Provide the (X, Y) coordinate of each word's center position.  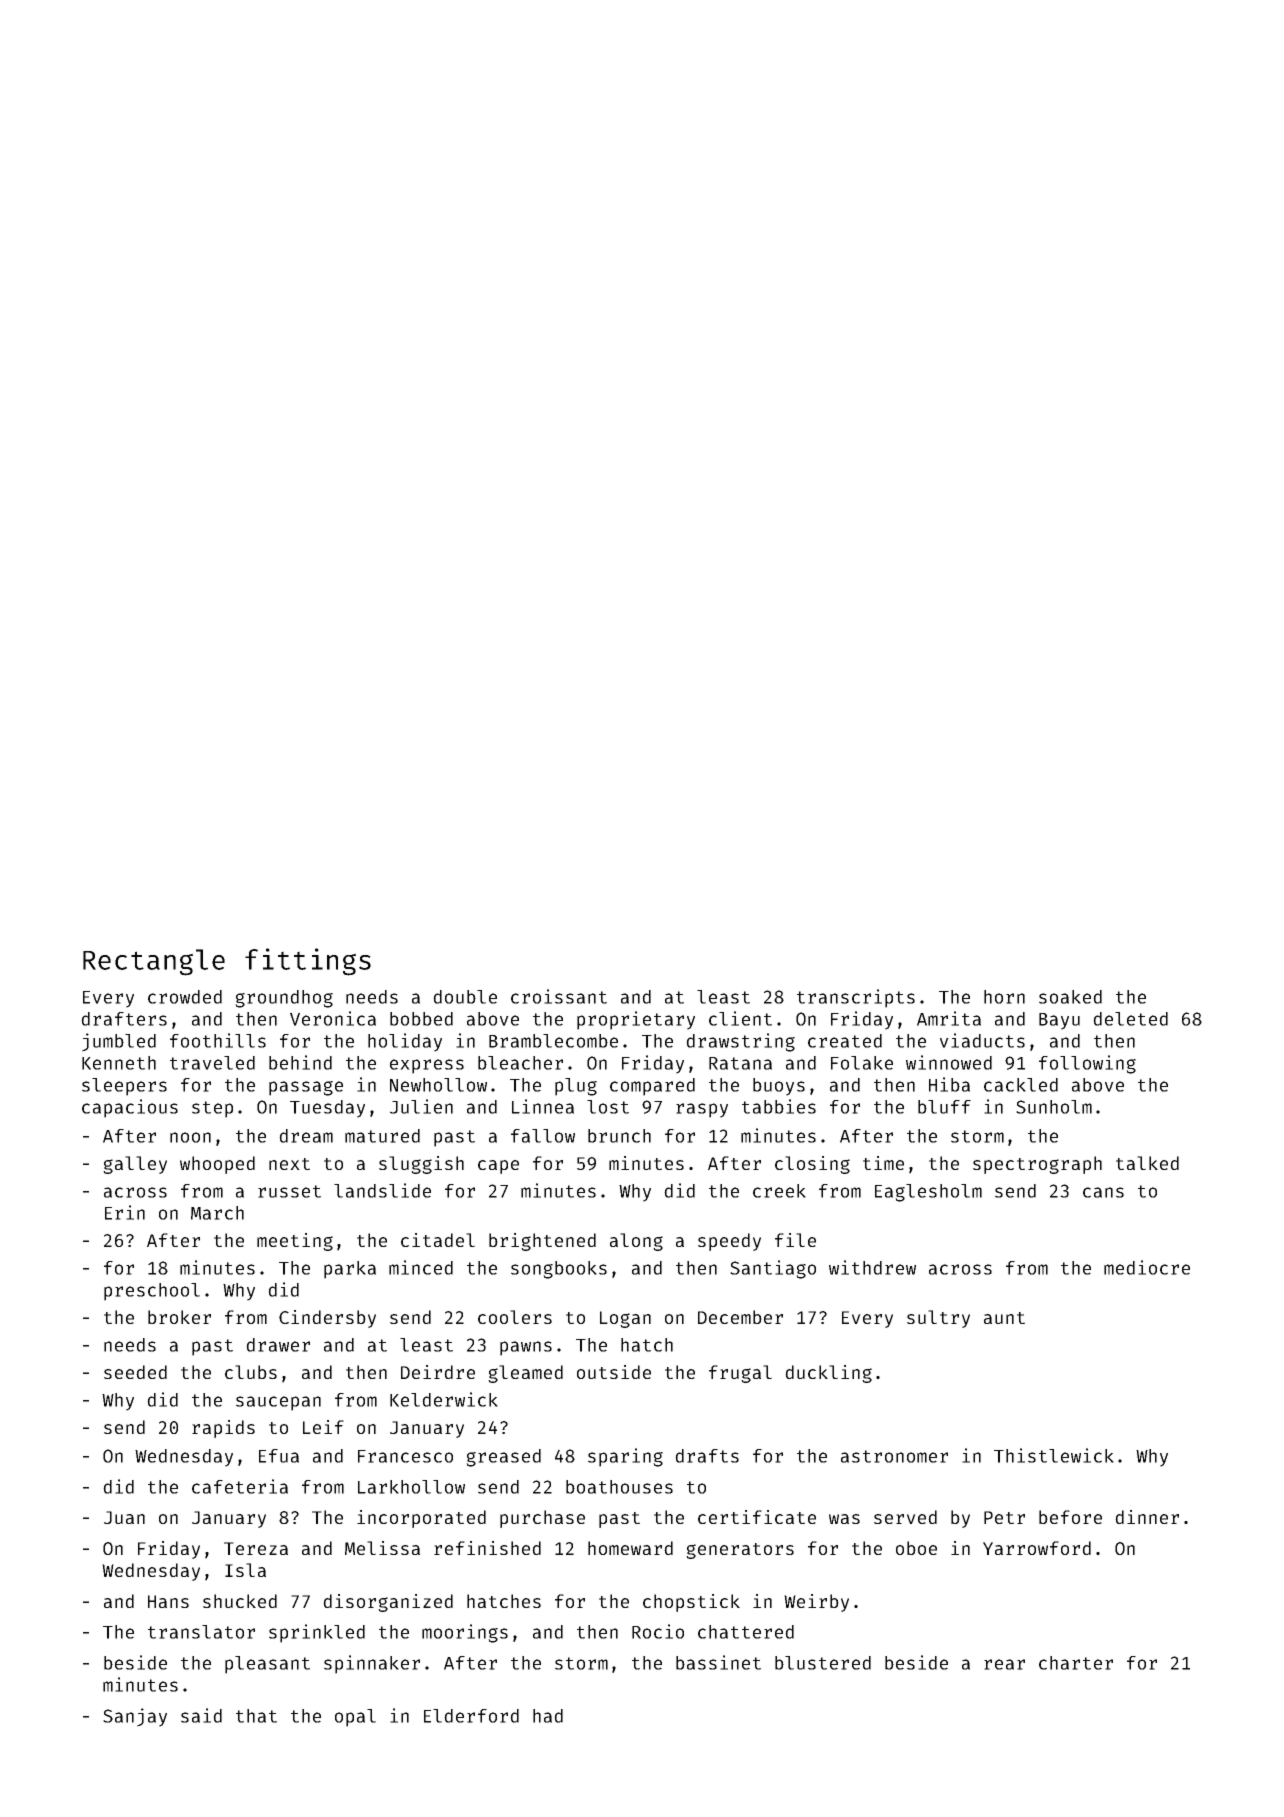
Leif (323, 1427)
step (212, 1109)
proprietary (636, 1020)
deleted (1130, 1019)
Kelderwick (444, 1399)
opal (355, 1718)
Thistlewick (1054, 1455)
